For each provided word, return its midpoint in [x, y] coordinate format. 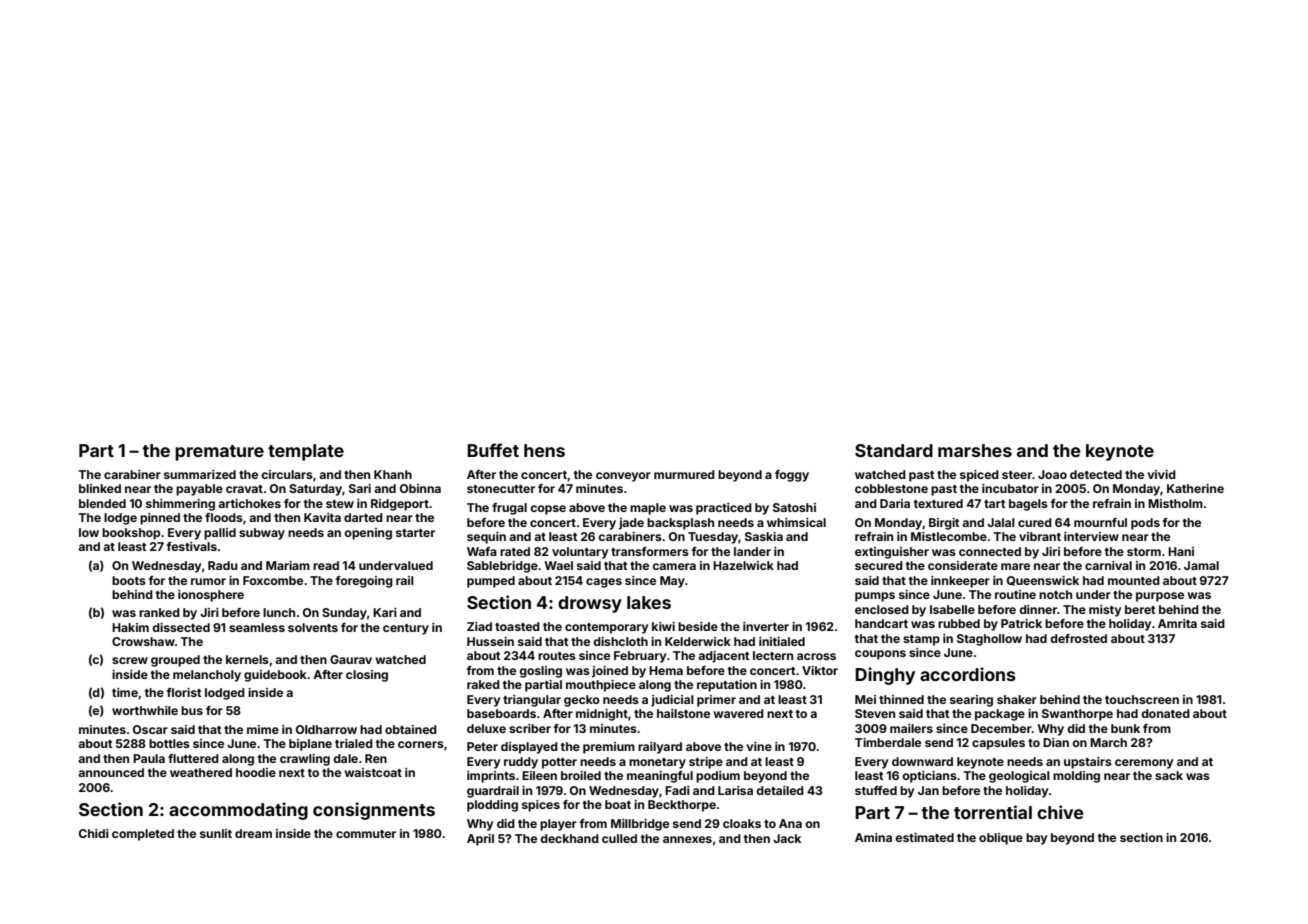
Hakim [130, 627]
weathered [201, 772]
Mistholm [1175, 503]
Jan [928, 790]
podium [718, 777]
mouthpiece [601, 686]
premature [219, 453]
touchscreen [1142, 699]
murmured [684, 474]
